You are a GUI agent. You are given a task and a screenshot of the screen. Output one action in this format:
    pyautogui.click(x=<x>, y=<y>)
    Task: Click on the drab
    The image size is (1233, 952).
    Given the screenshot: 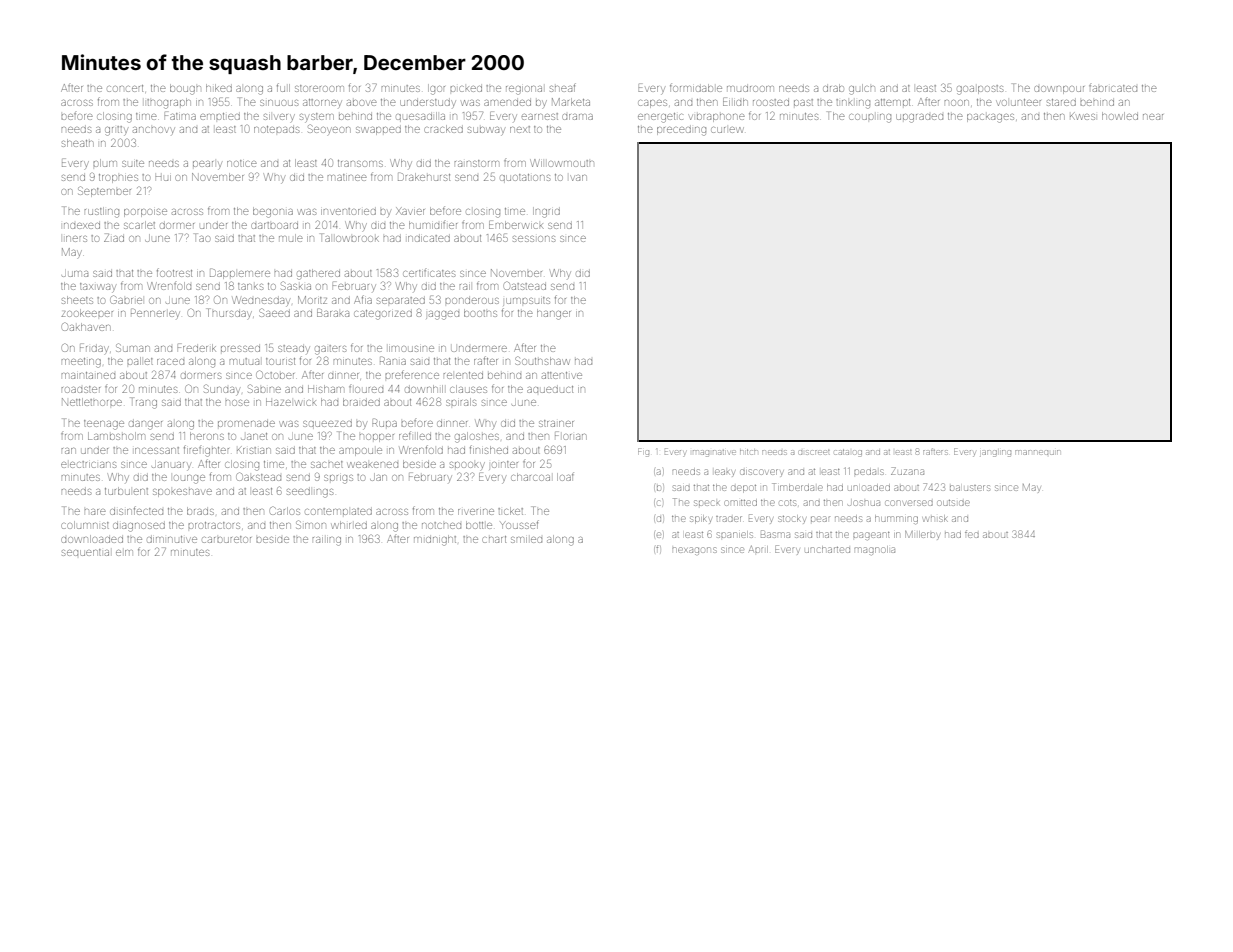 What is the action you would take?
    pyautogui.click(x=833, y=88)
